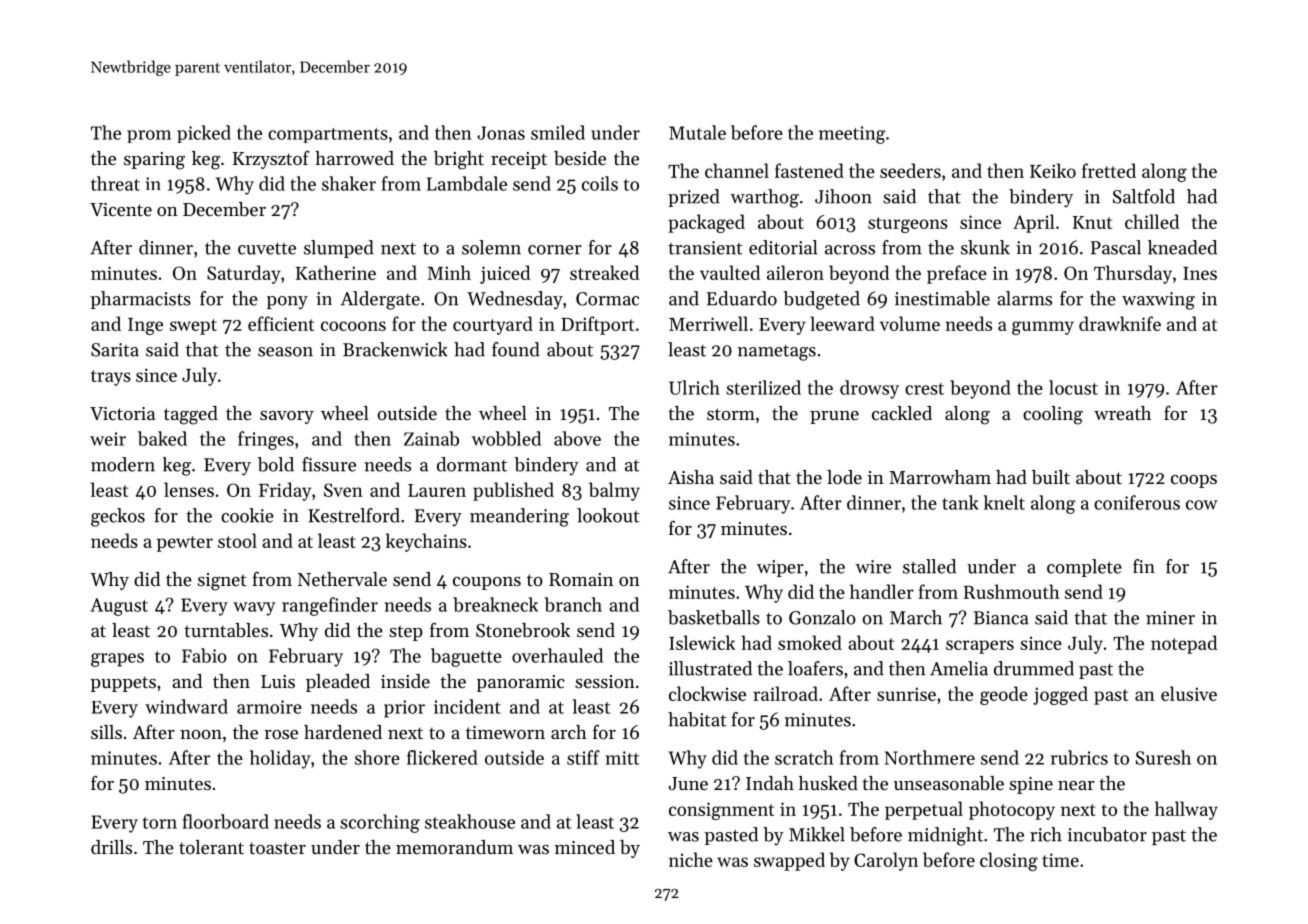  I want to click on prom, so click(149, 136).
